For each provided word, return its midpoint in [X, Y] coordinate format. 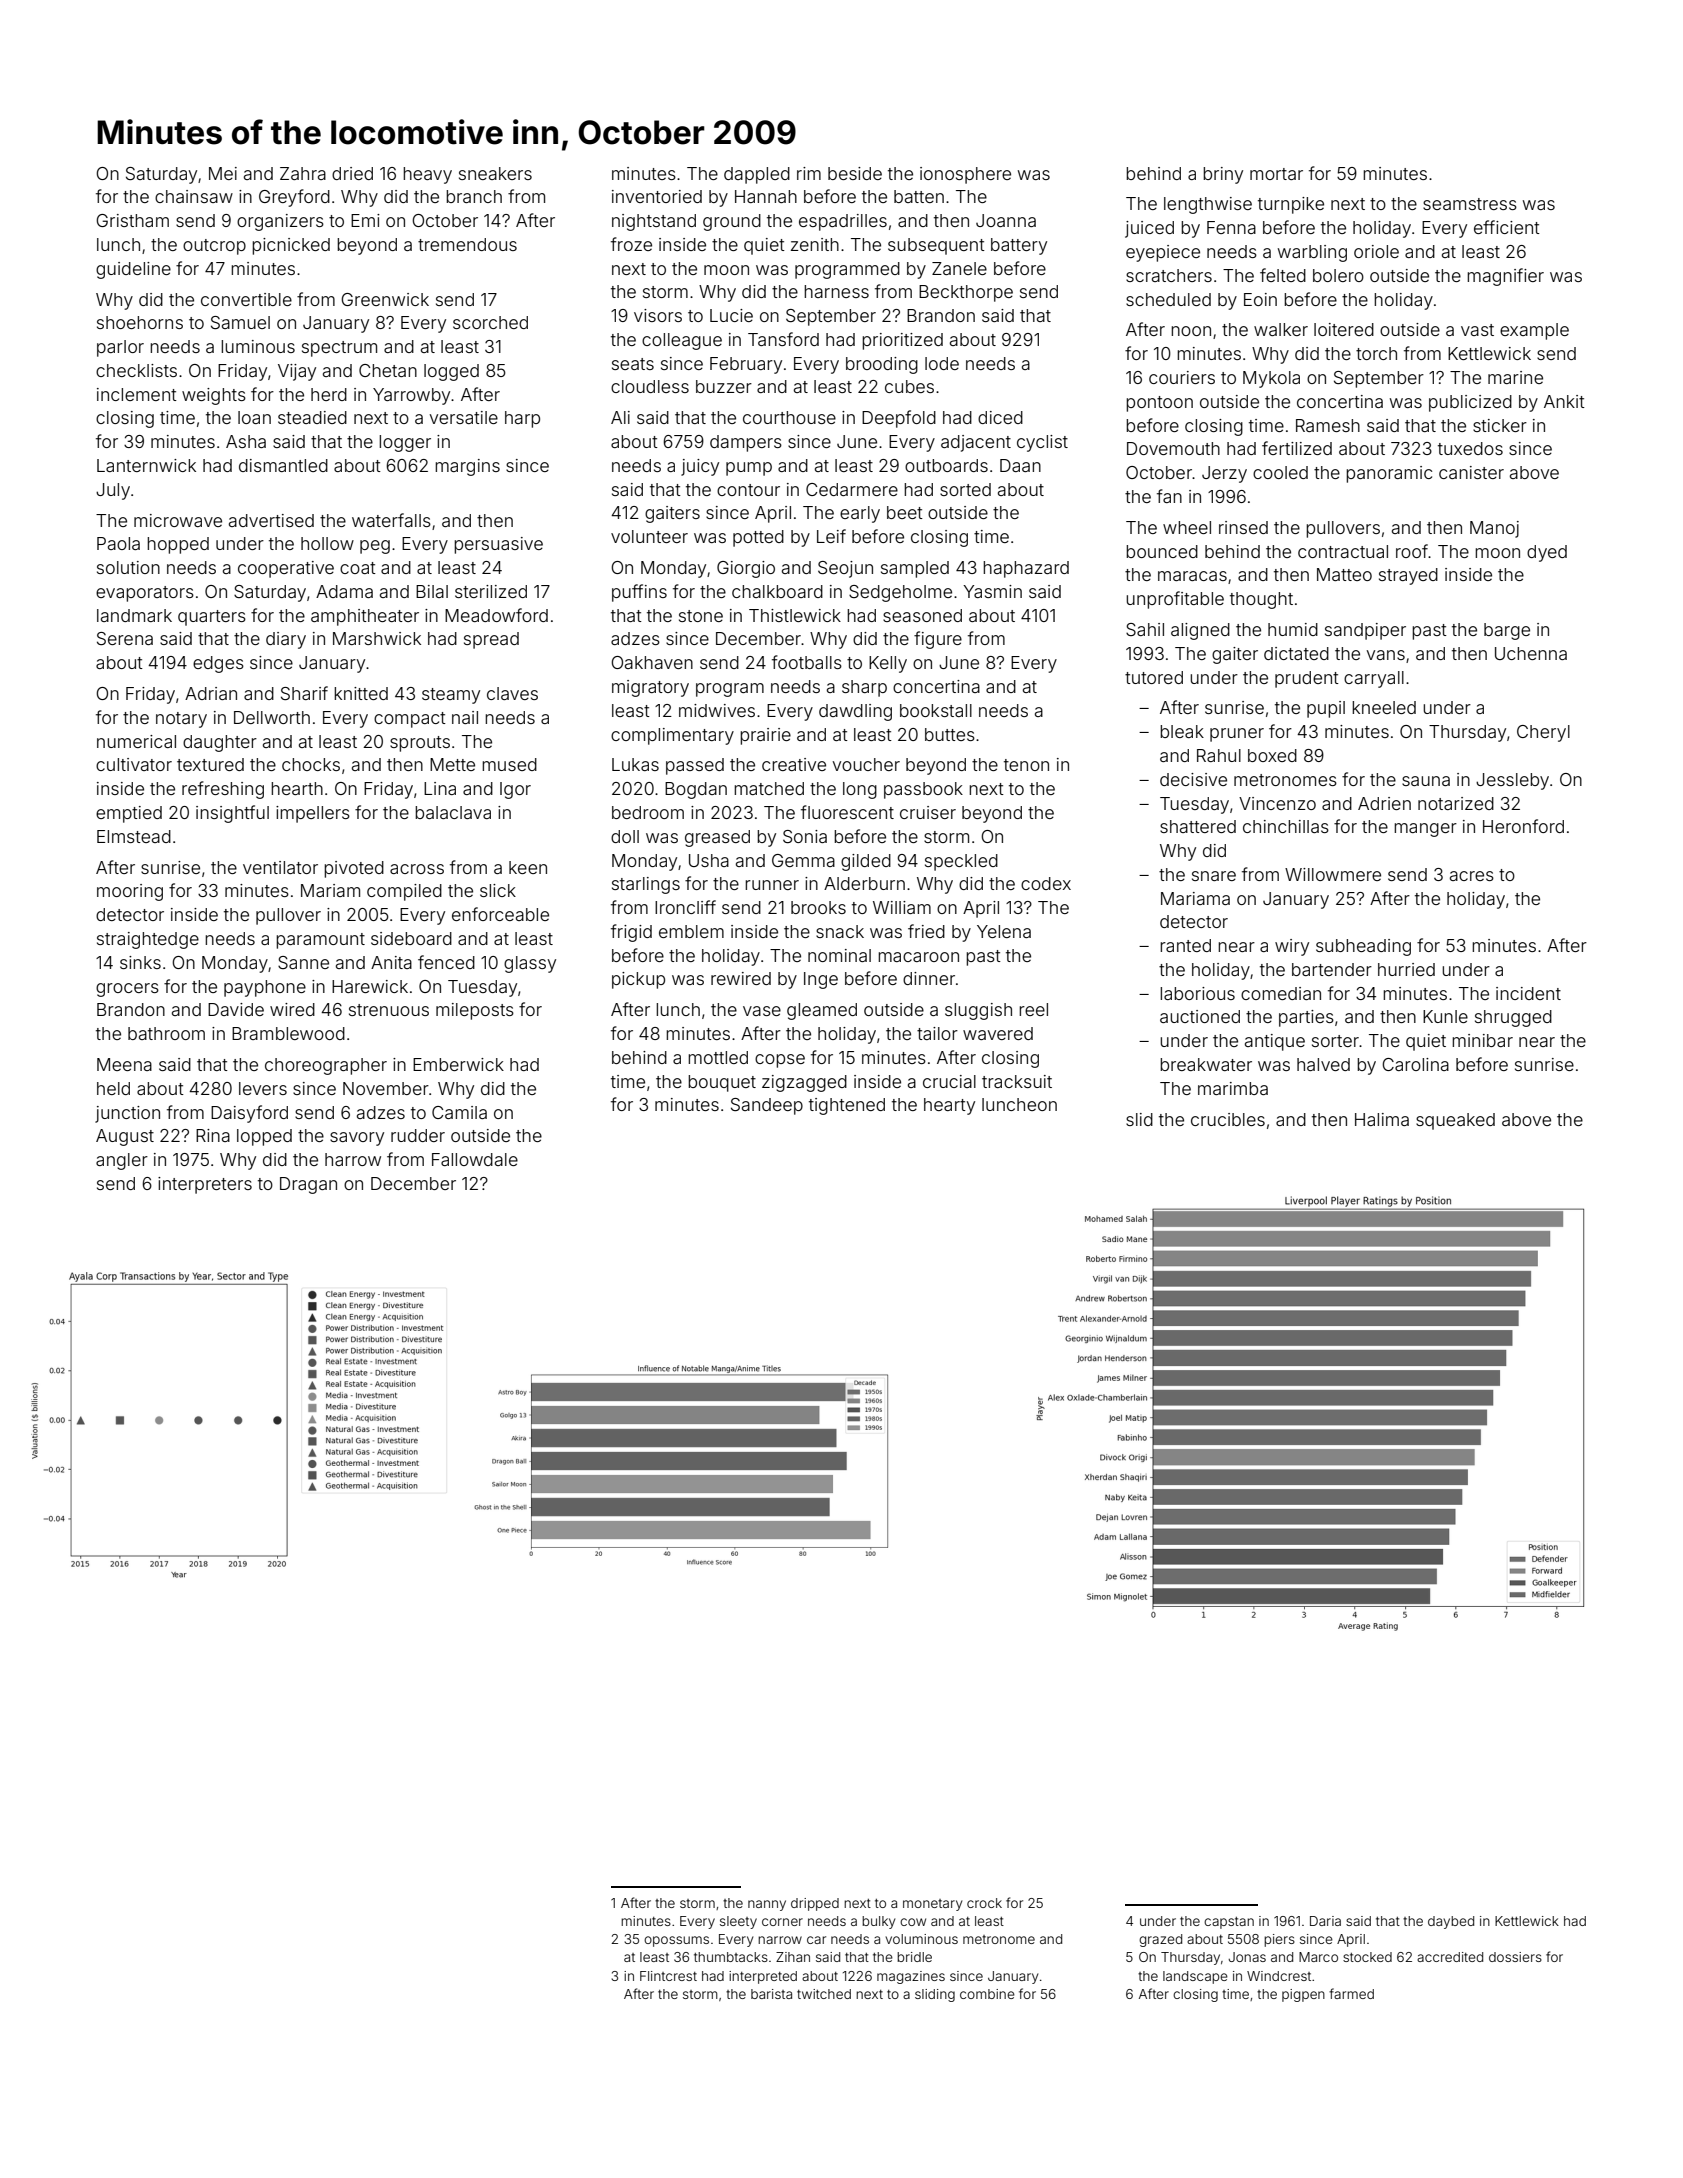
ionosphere [965, 175]
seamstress [1470, 204]
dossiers [1515, 1957]
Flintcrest [668, 1976]
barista [771, 1994]
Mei [223, 173]
